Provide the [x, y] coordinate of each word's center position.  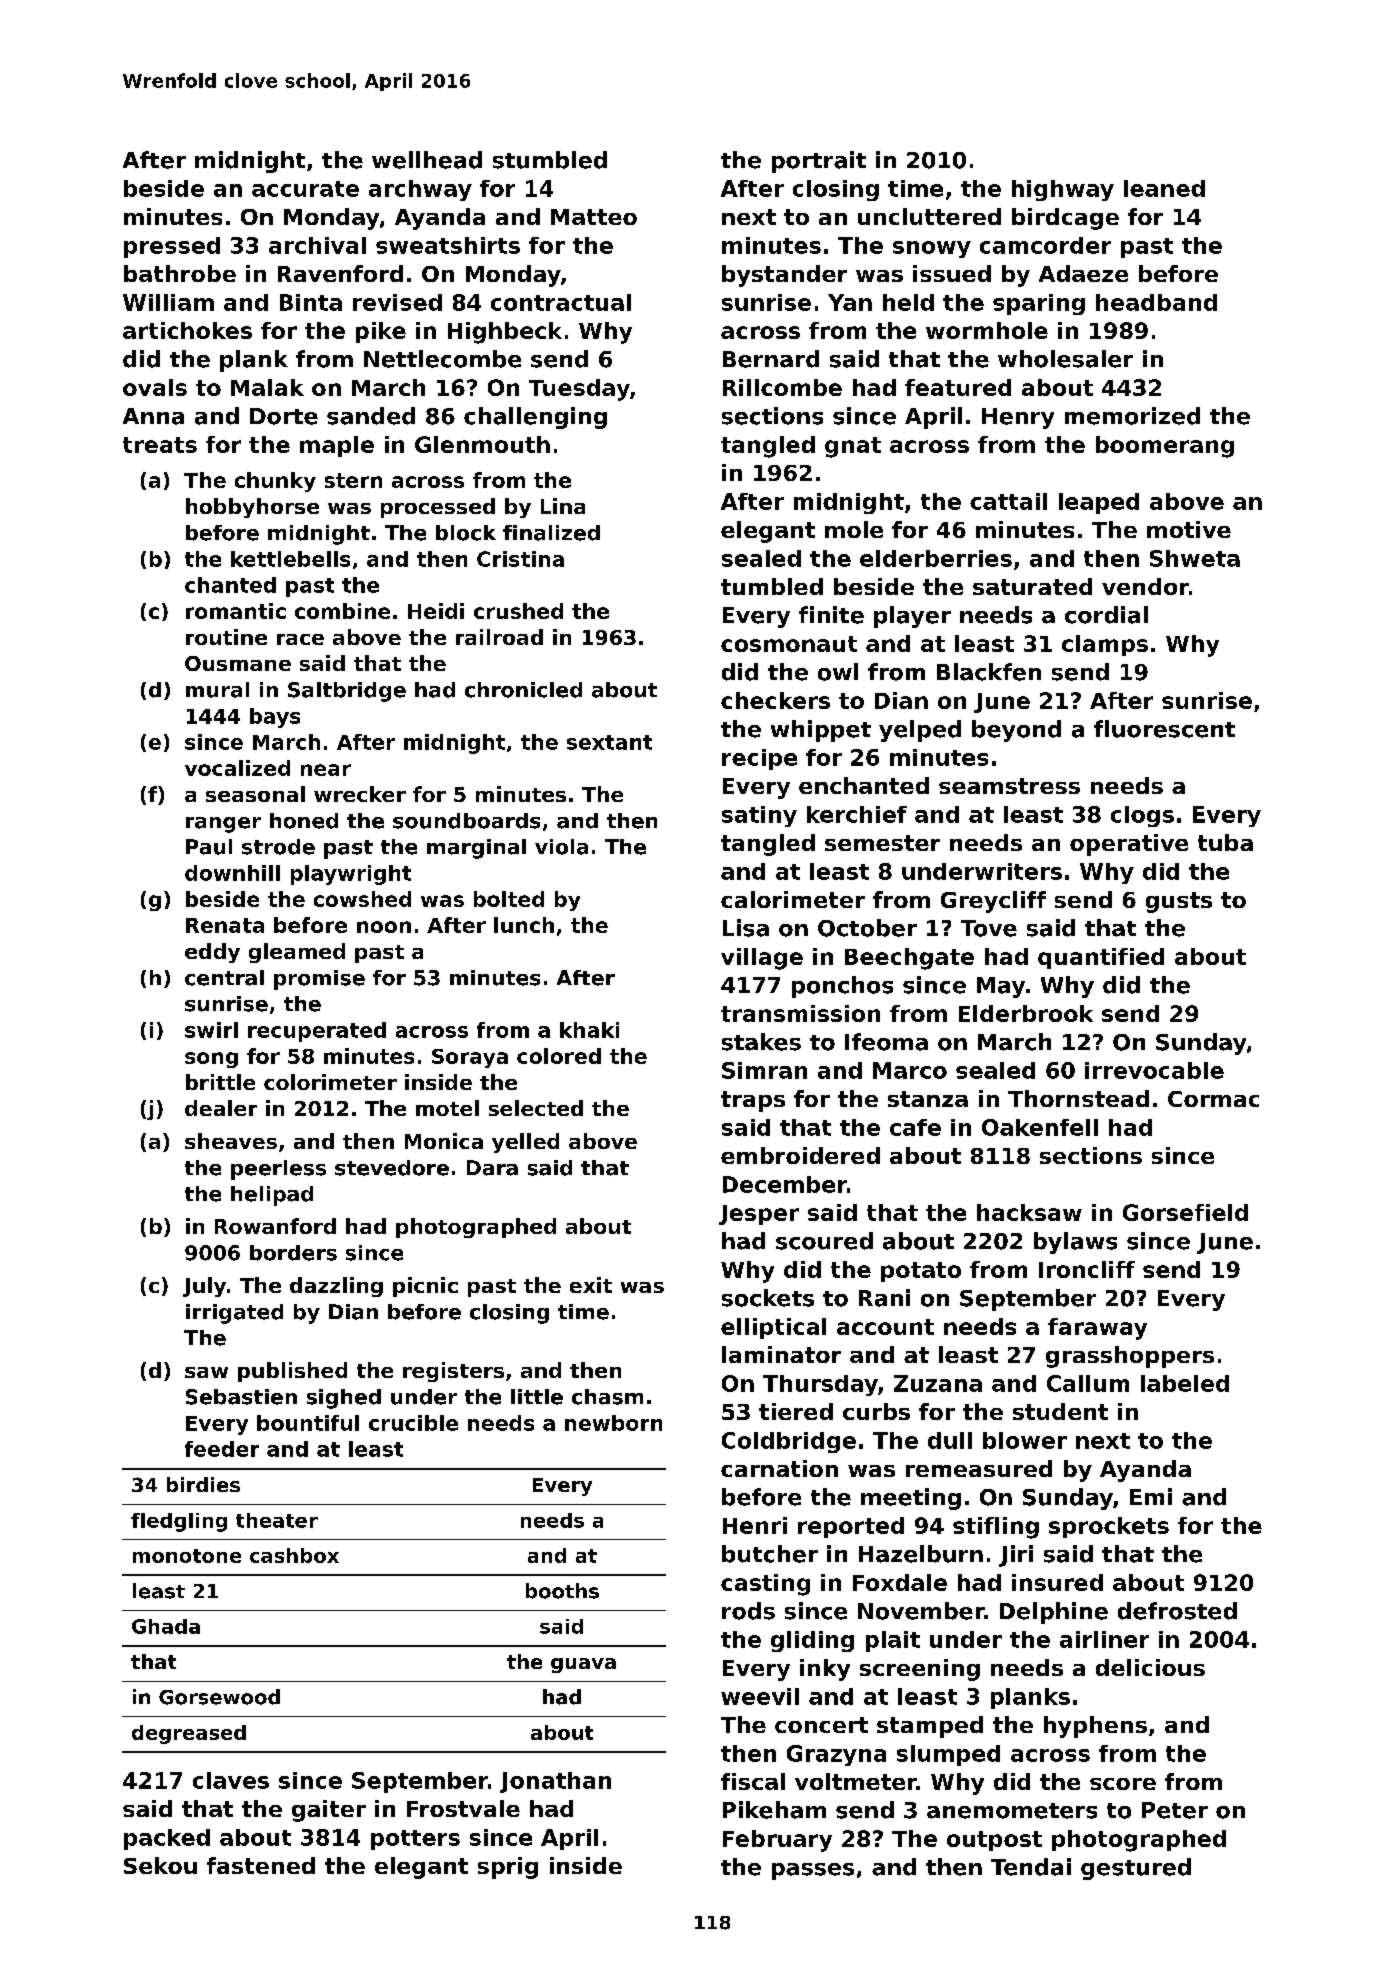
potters [415, 1840]
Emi [1151, 1496]
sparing [1039, 304]
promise [319, 980]
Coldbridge [789, 1442]
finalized [551, 533]
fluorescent [1164, 729]
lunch [524, 925]
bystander [784, 276]
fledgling [179, 1522]
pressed [172, 247]
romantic [236, 611]
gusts [1179, 902]
